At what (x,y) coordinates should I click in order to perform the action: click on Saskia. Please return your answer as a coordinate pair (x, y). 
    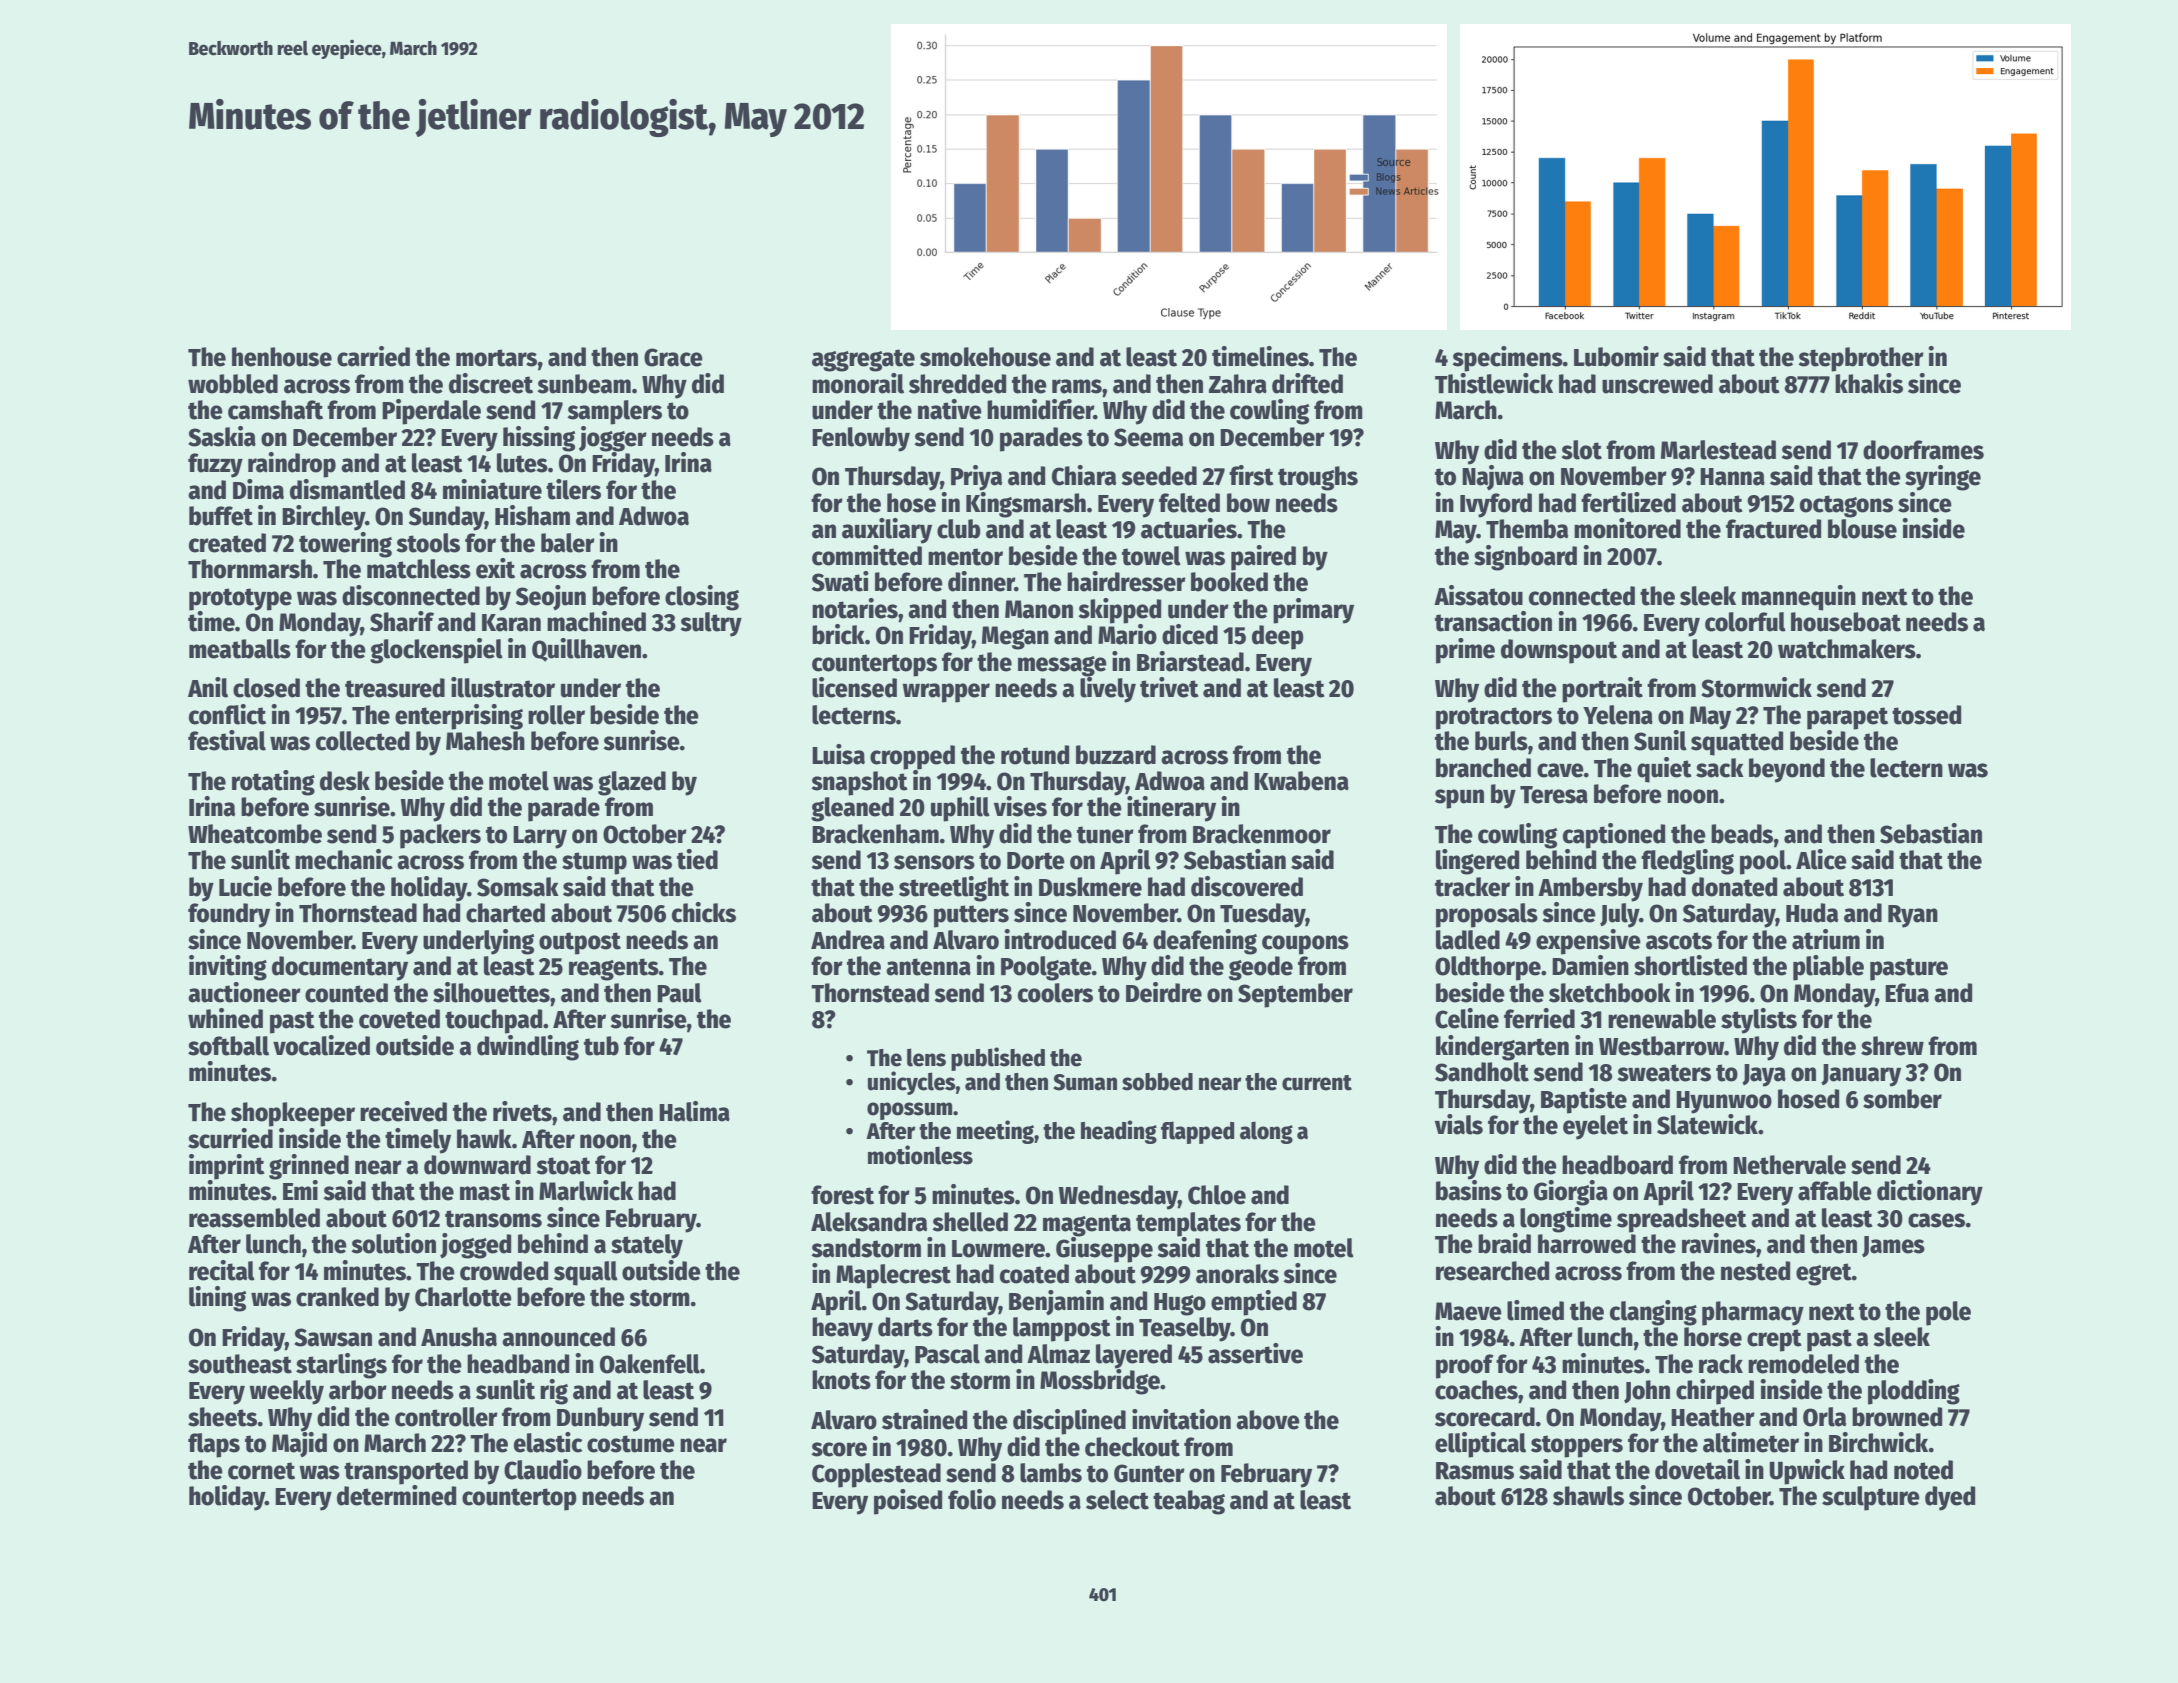
    Looking at the image, I should click on (222, 436).
